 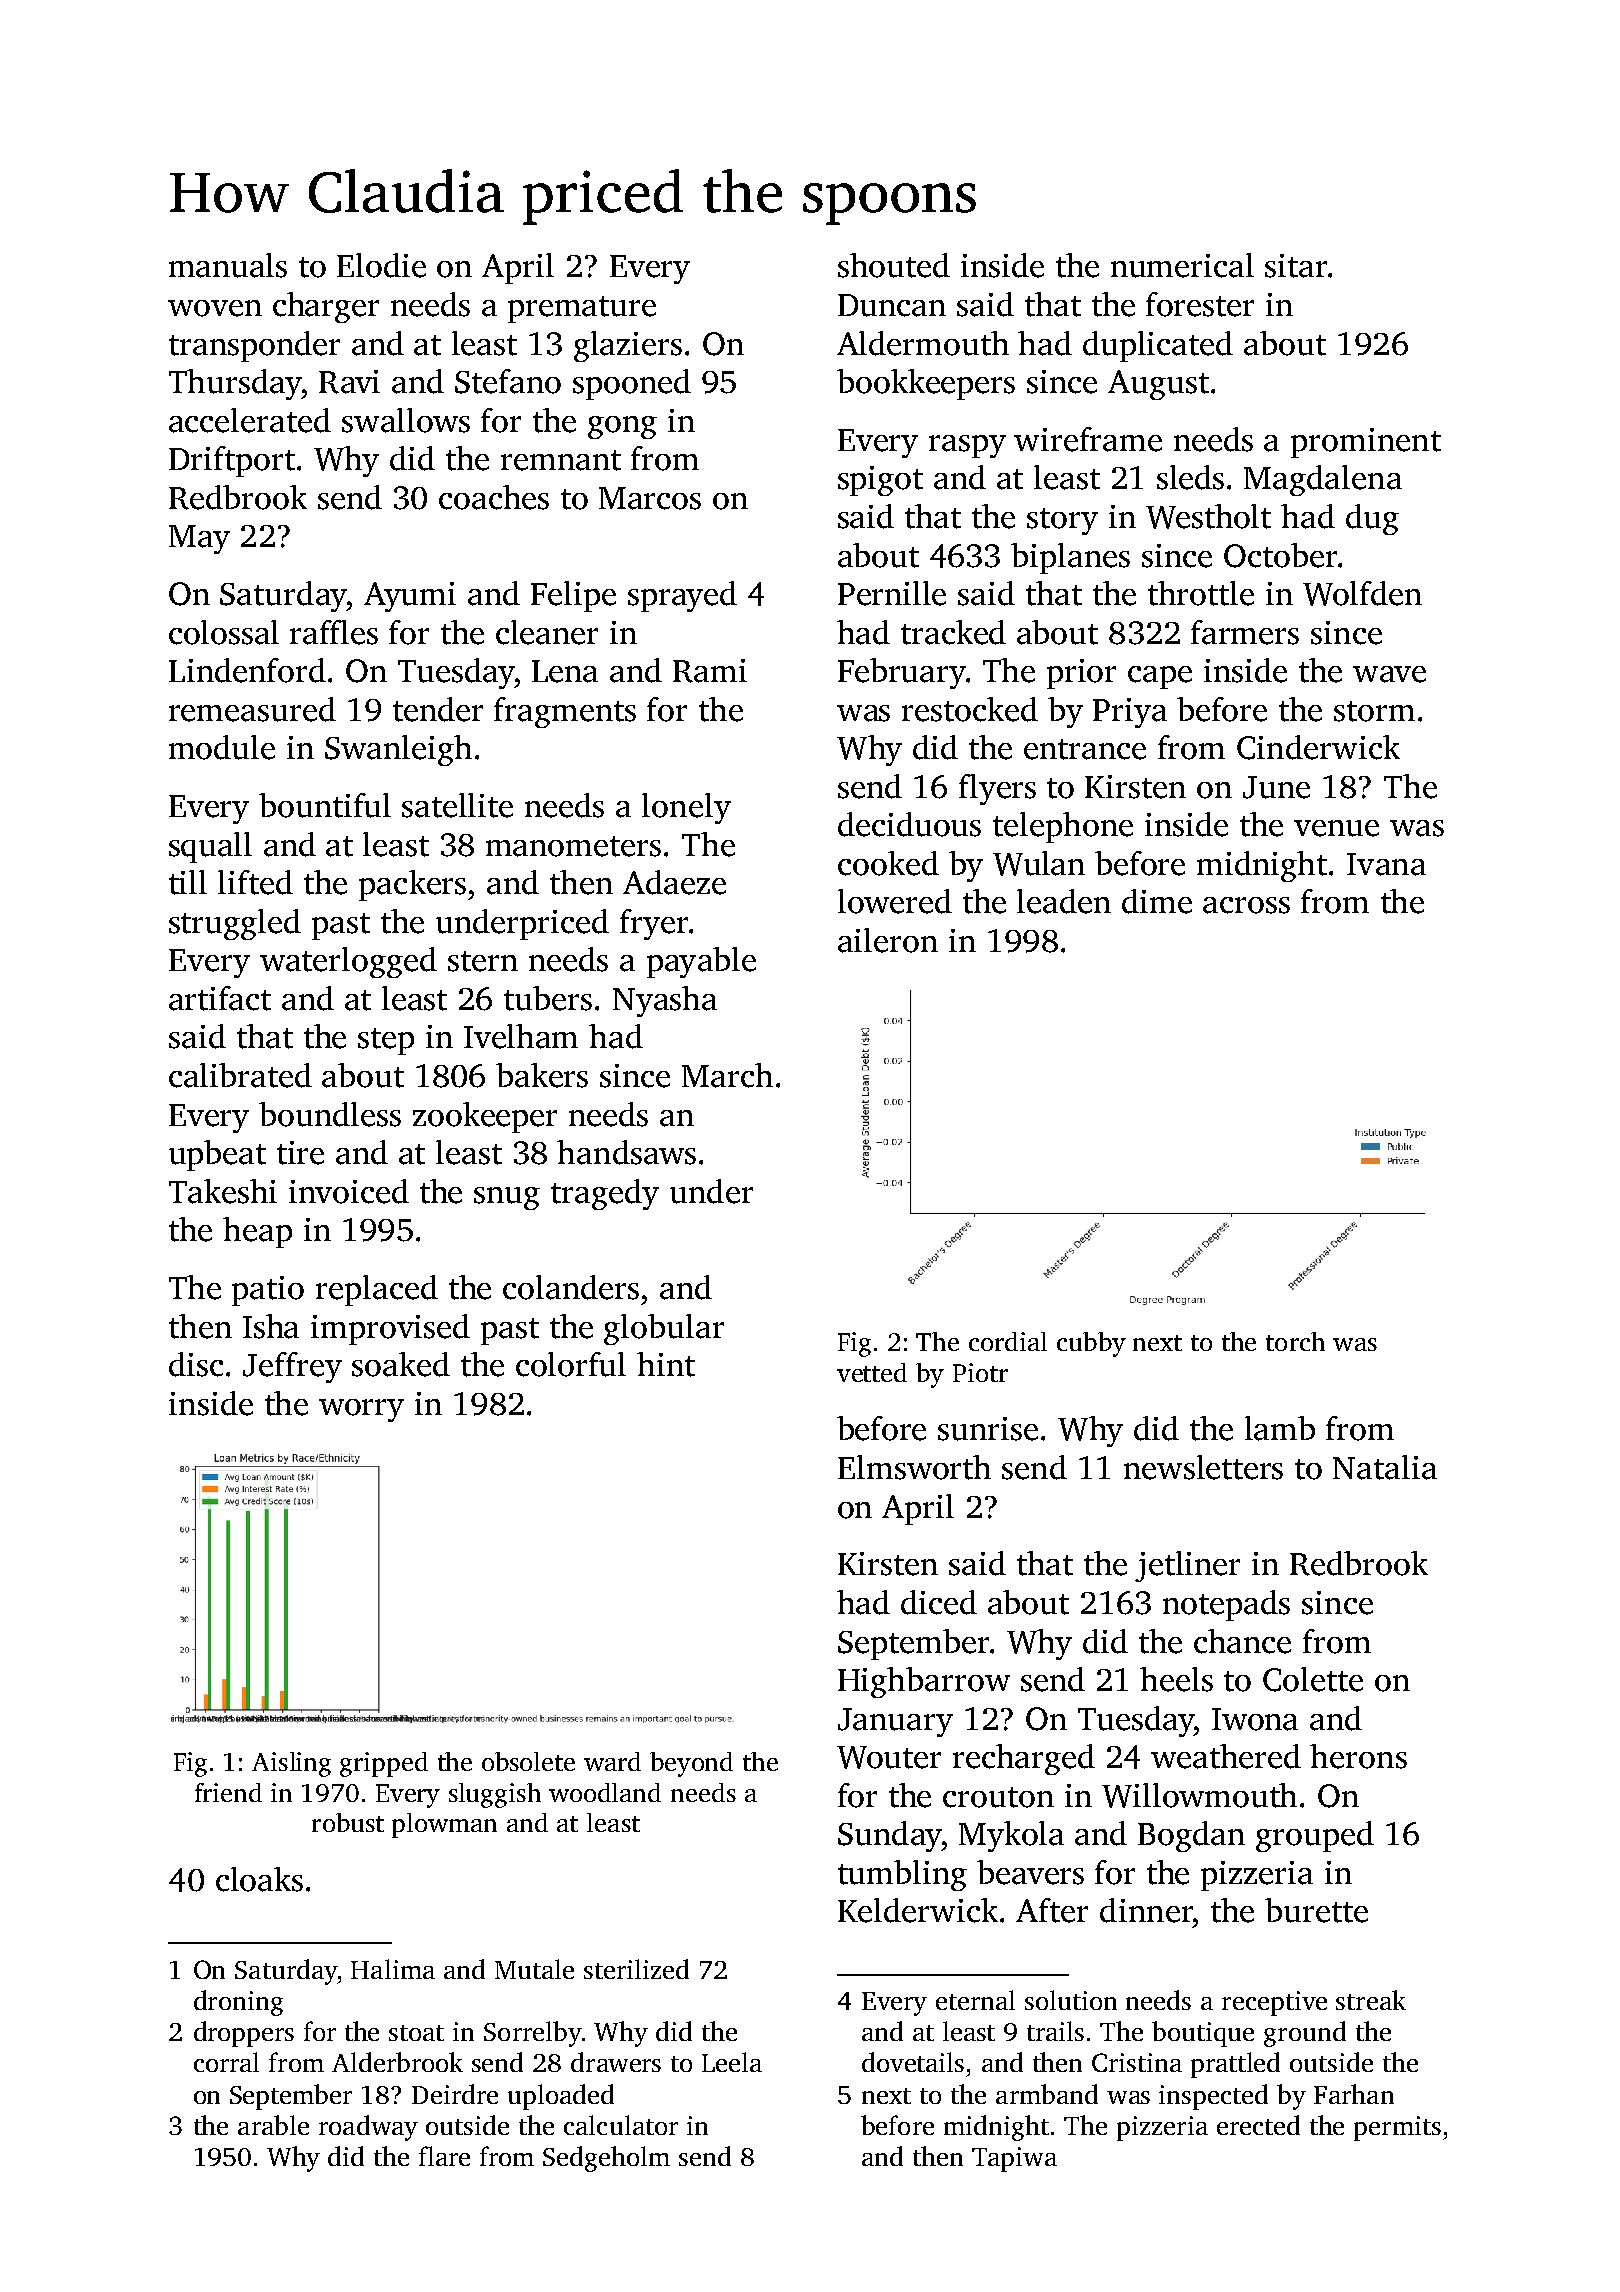 What do you see at coordinates (1386, 864) in the screenshot?
I see `Ivana` at bounding box center [1386, 864].
